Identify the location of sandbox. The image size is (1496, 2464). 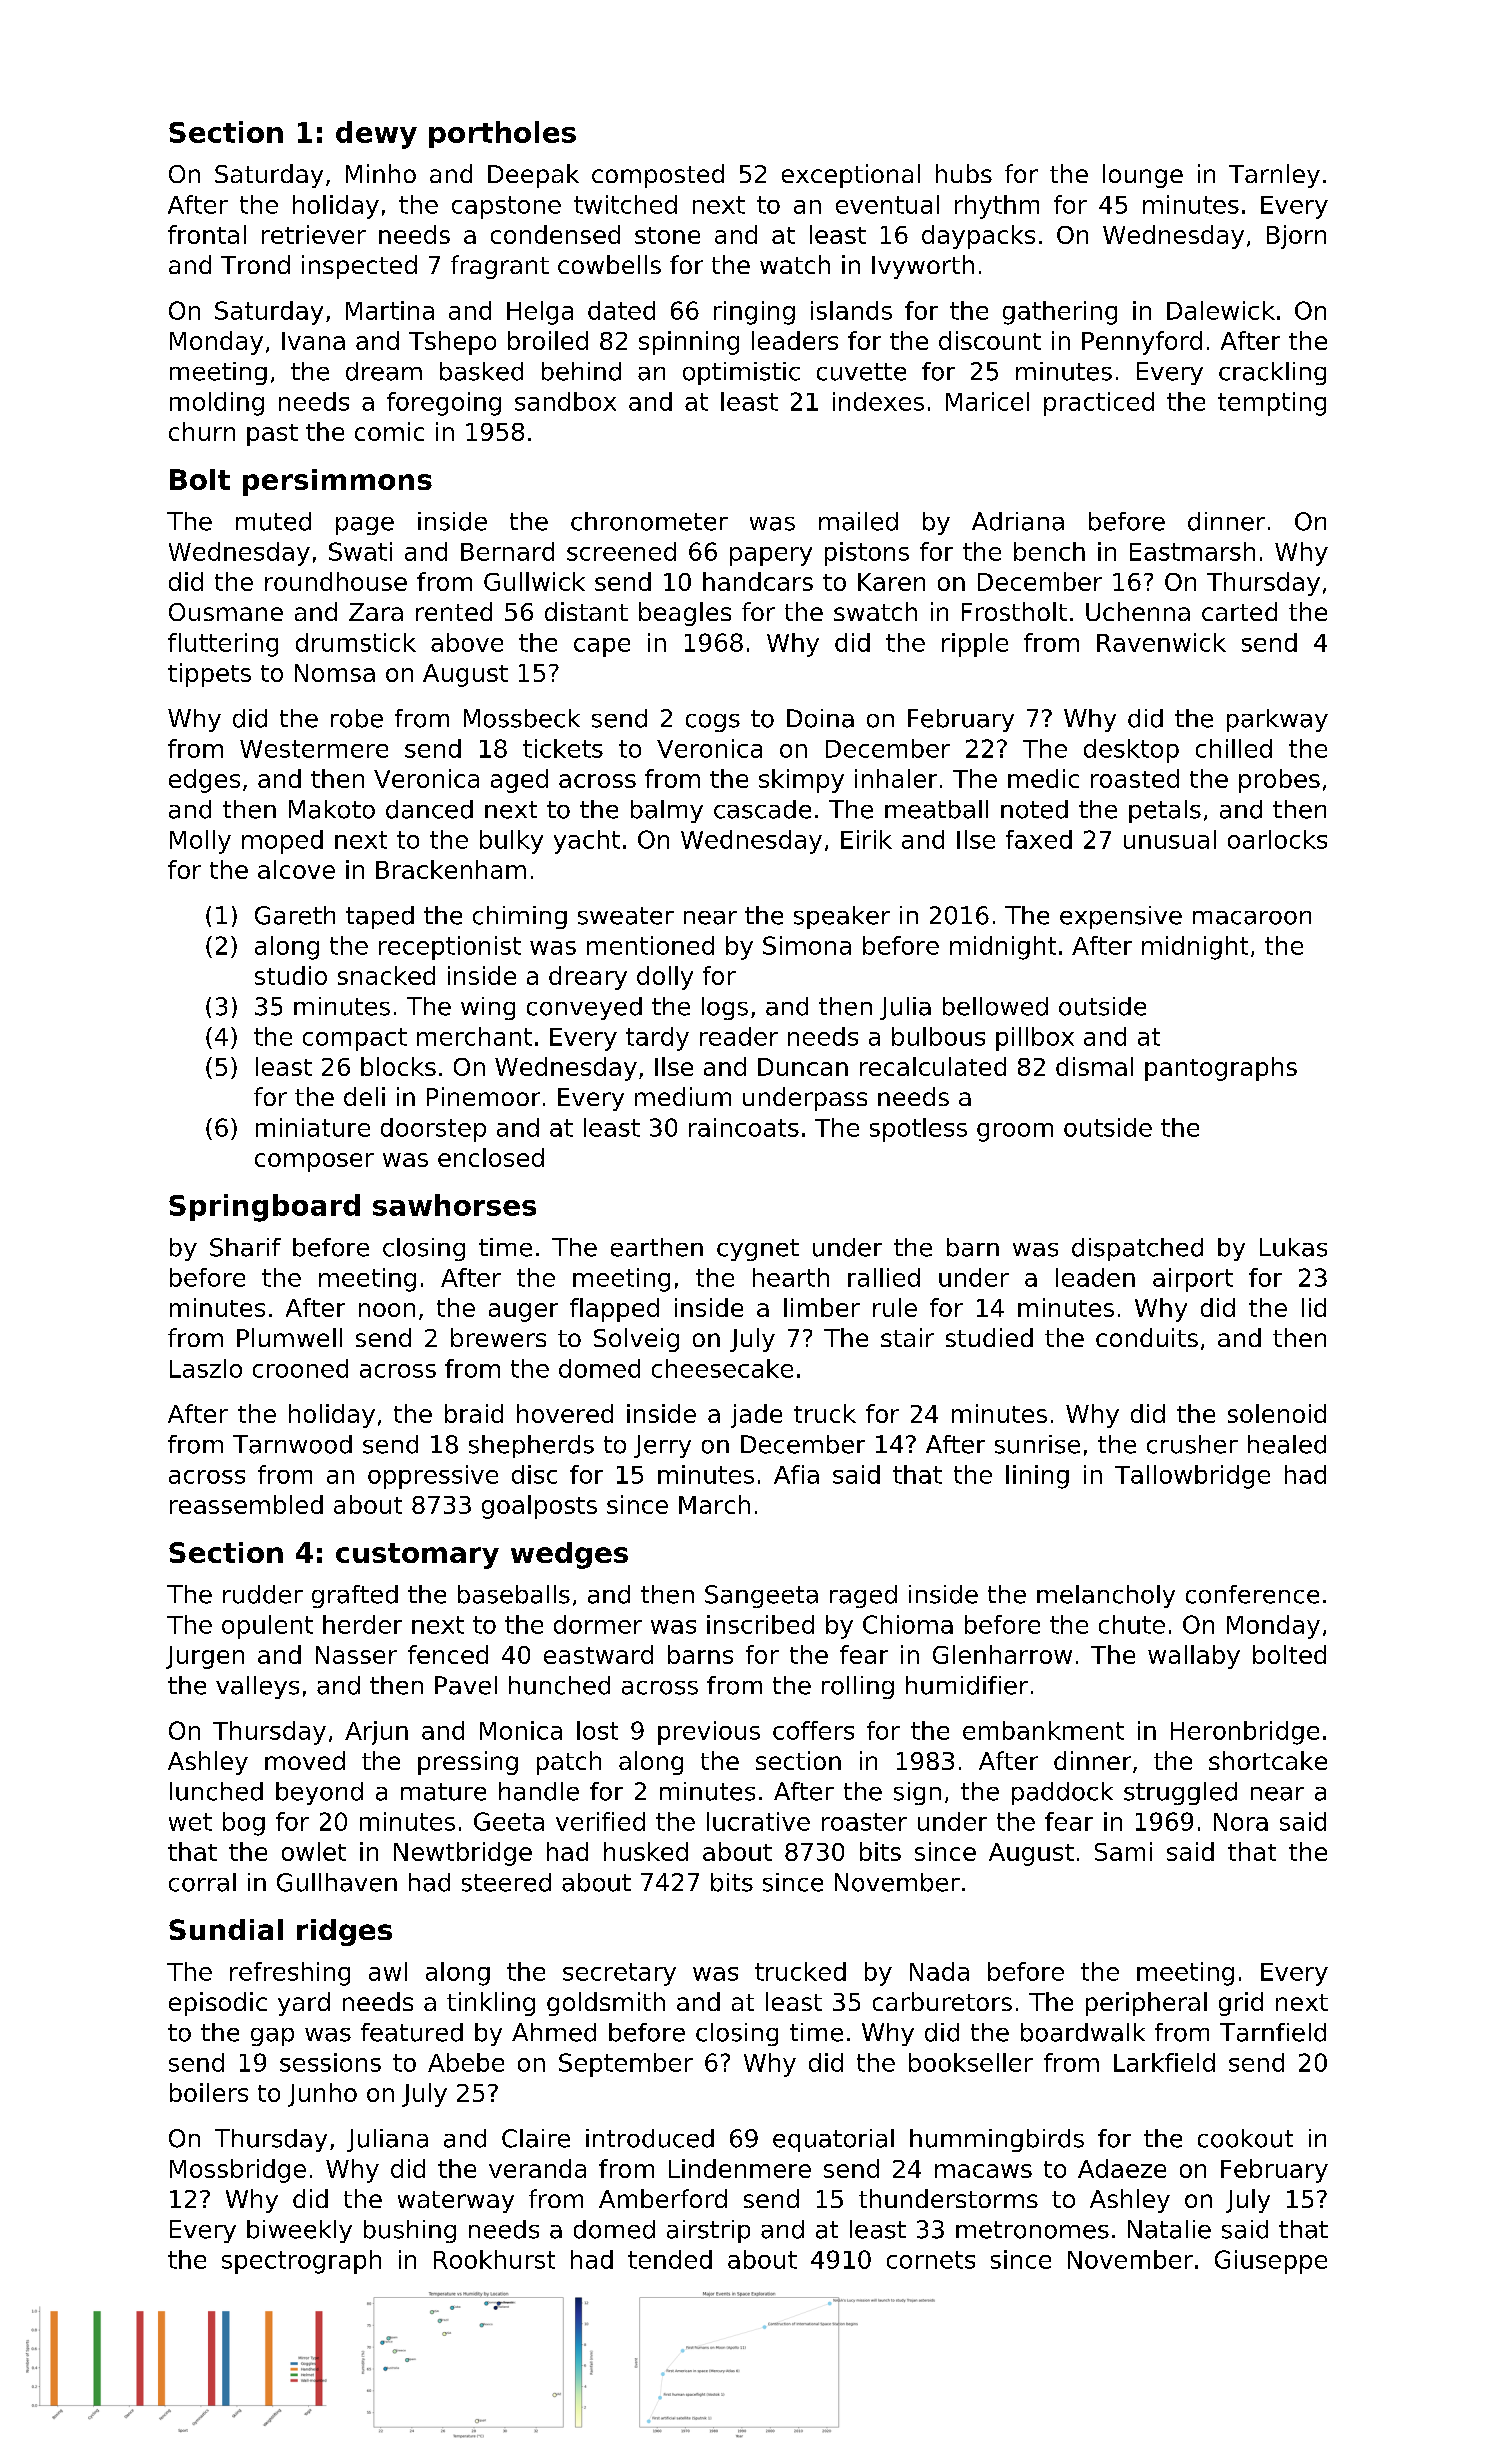
(565, 401).
